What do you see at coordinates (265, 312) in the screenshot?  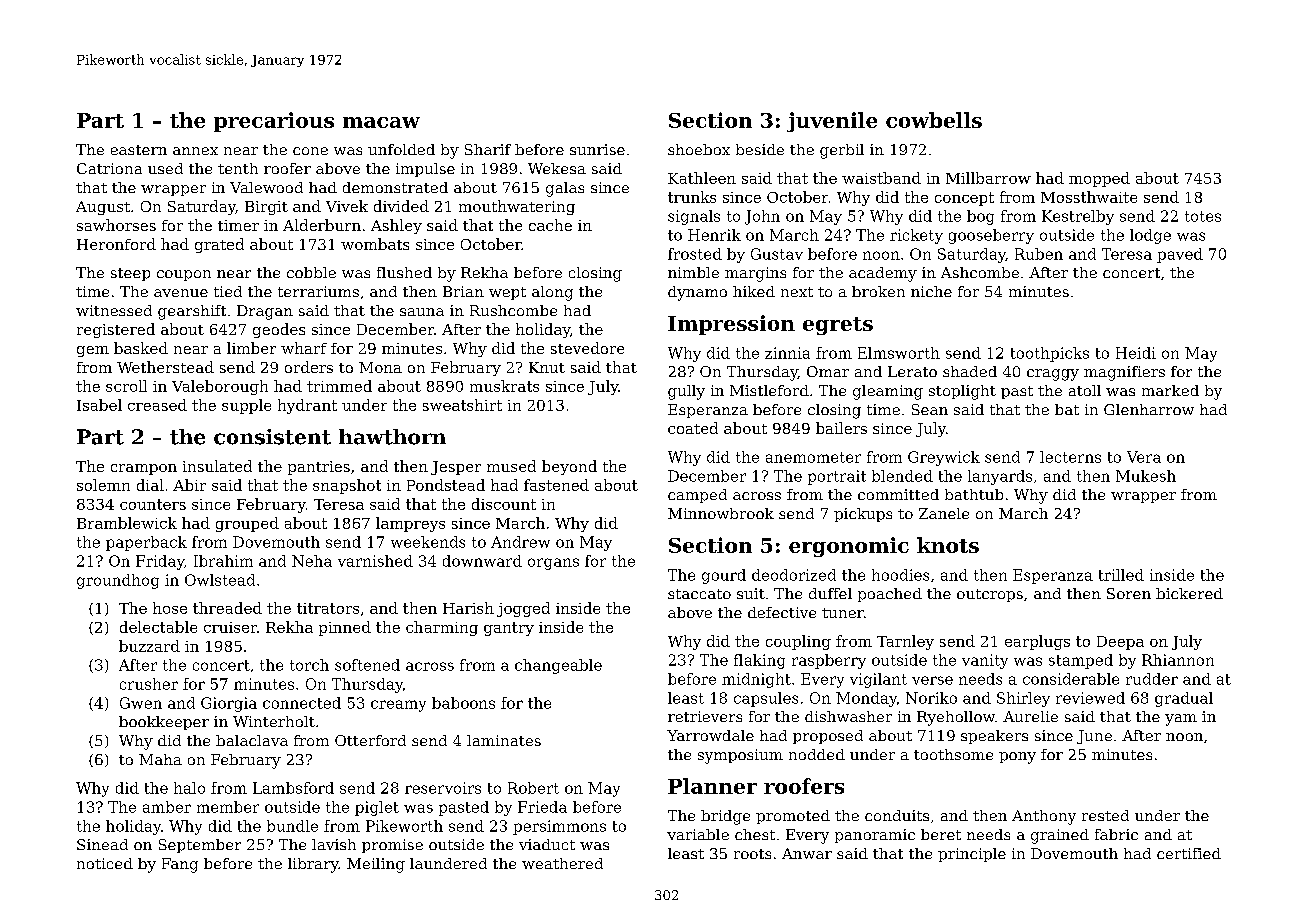 I see `Dragan` at bounding box center [265, 312].
